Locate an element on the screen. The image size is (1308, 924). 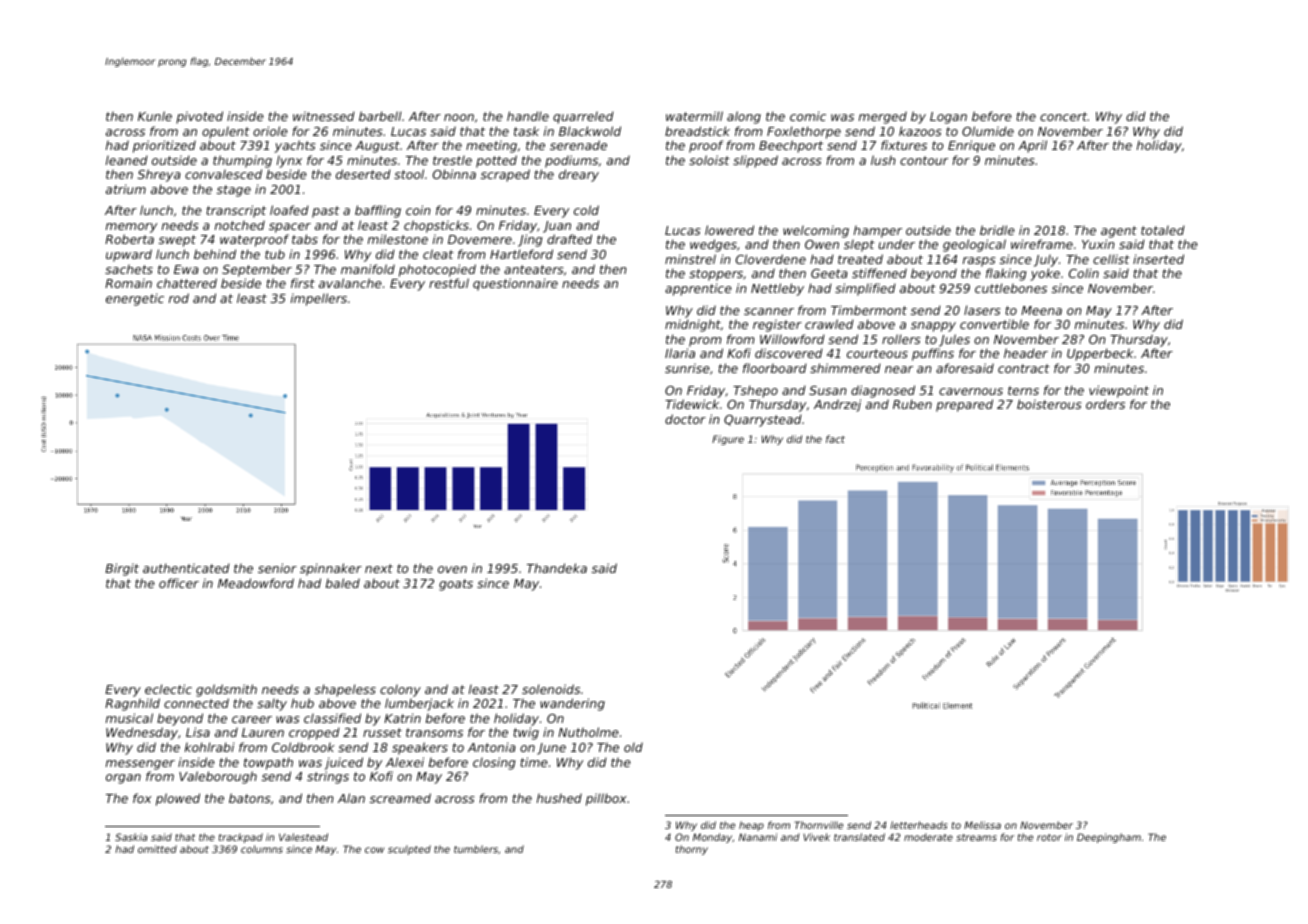
fact is located at coordinates (835, 439).
